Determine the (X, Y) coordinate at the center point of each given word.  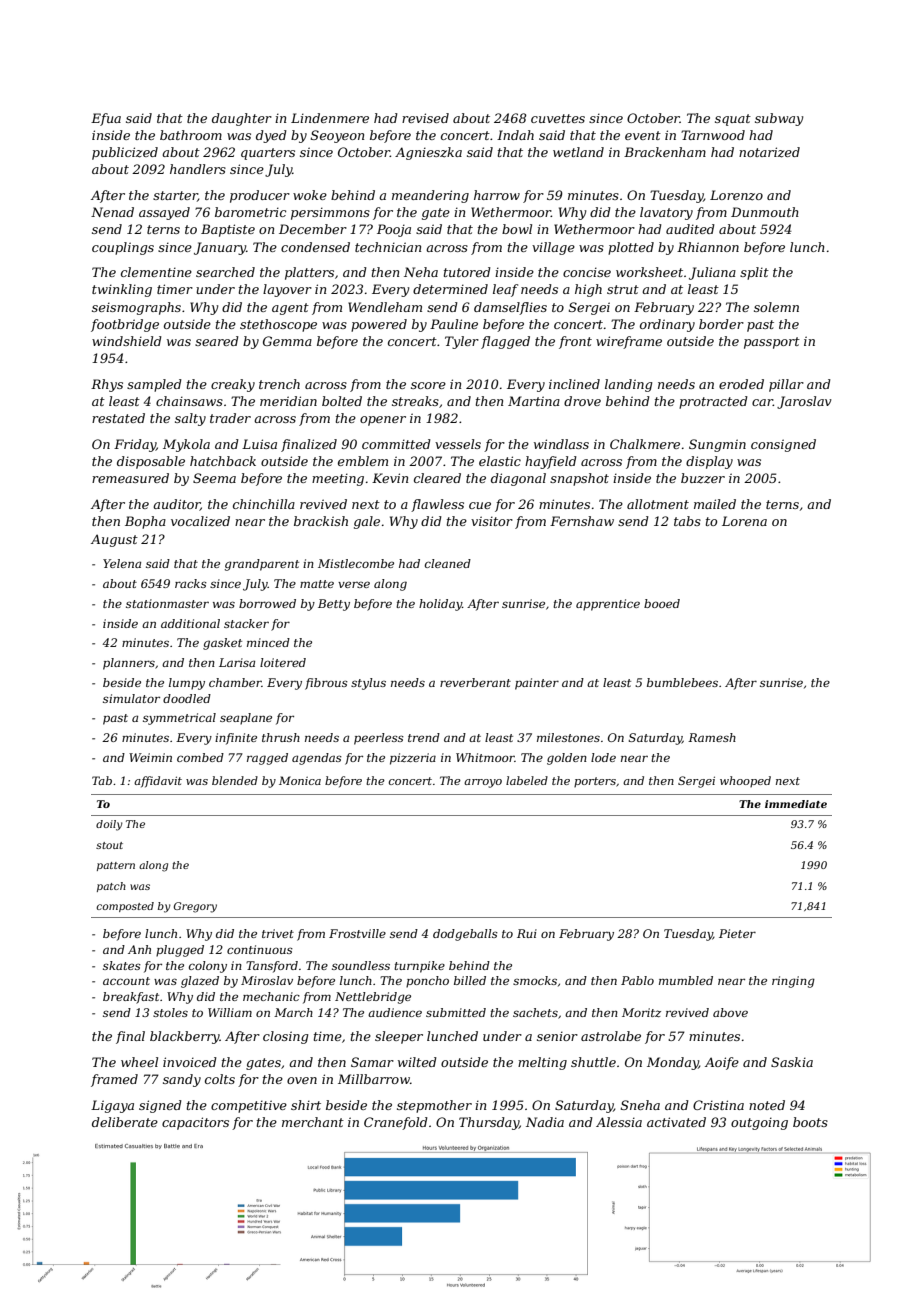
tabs (687, 521)
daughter (242, 119)
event (643, 135)
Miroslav (267, 980)
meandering (430, 196)
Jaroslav (804, 402)
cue (480, 505)
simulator (131, 698)
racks (191, 583)
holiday (440, 605)
